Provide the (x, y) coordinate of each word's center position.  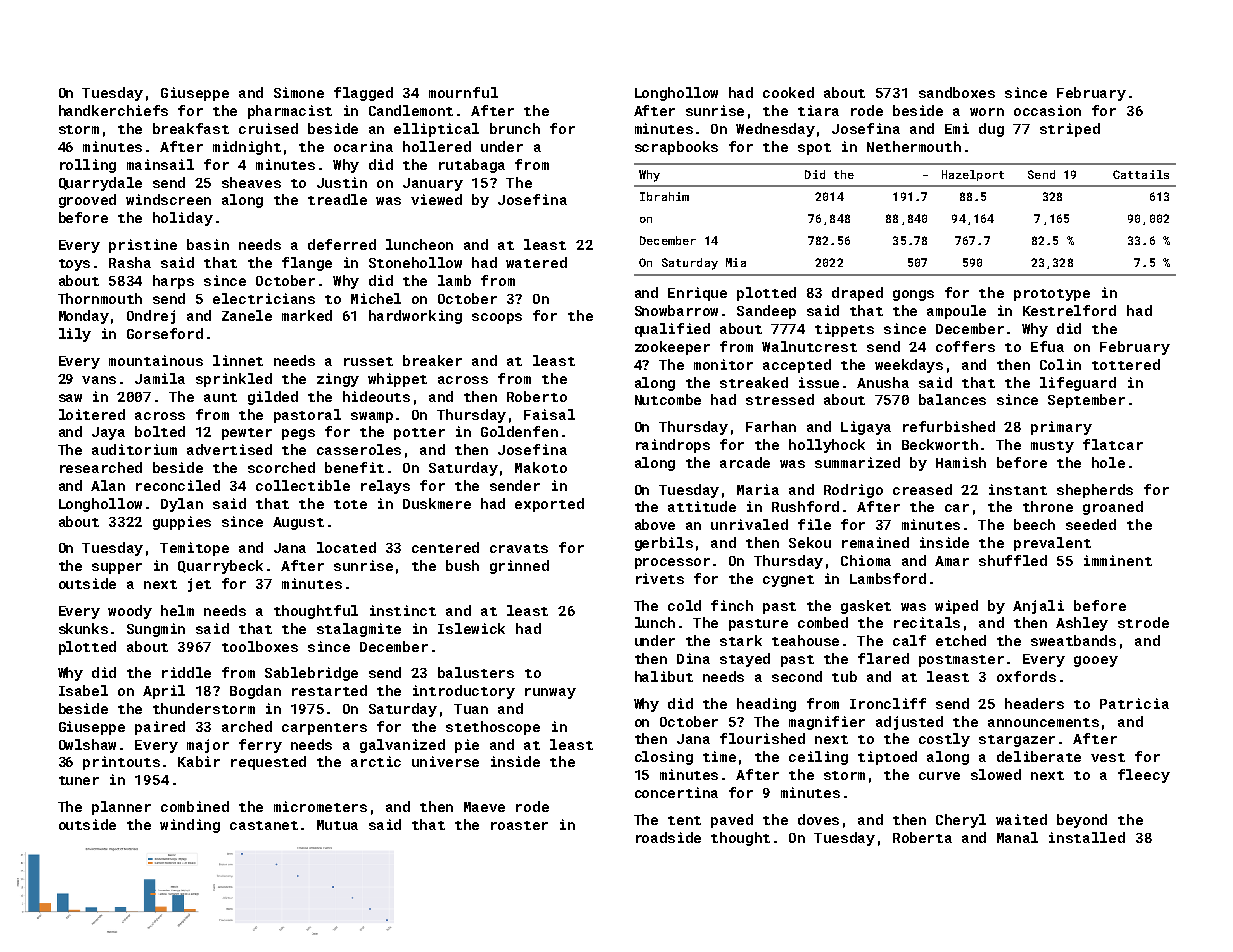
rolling (88, 166)
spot (814, 149)
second (797, 676)
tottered (1126, 364)
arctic (376, 761)
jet (199, 585)
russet (368, 361)
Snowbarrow (676, 310)
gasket (866, 607)
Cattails (1141, 174)
